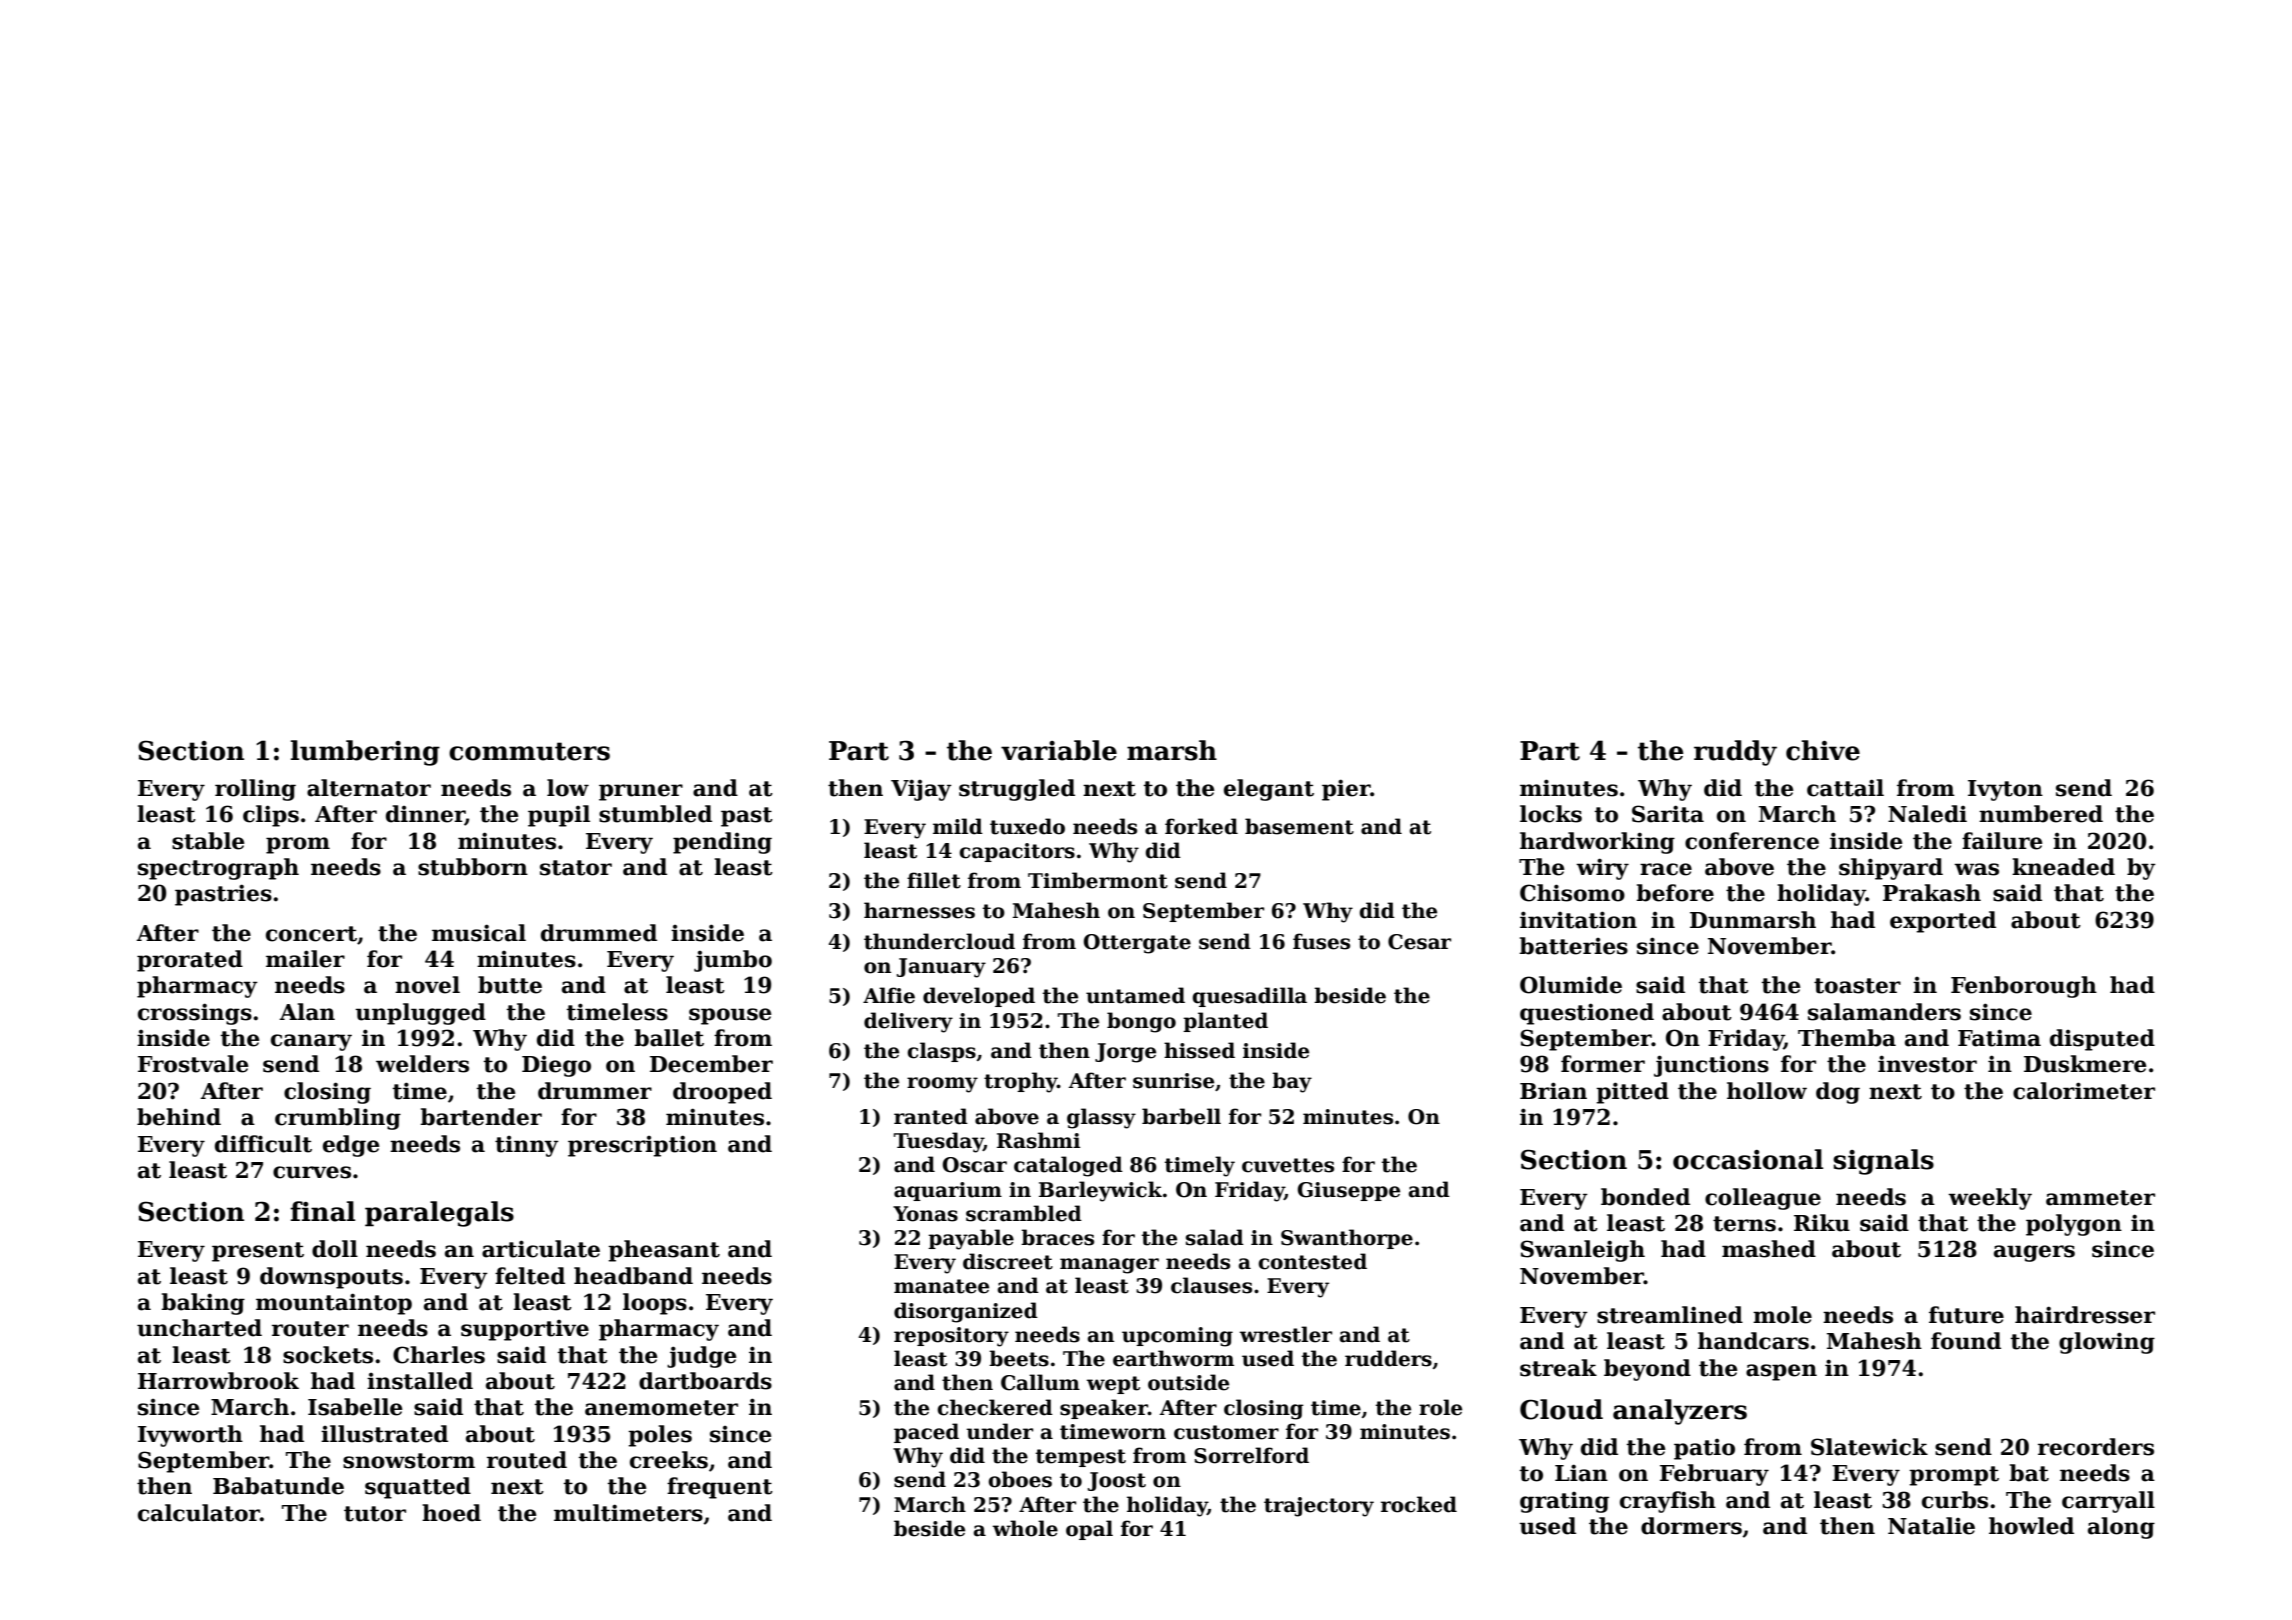 This screenshot has width=2292, height=1620. Describe the element at coordinates (2084, 1091) in the screenshot. I see `calorimeter` at that location.
